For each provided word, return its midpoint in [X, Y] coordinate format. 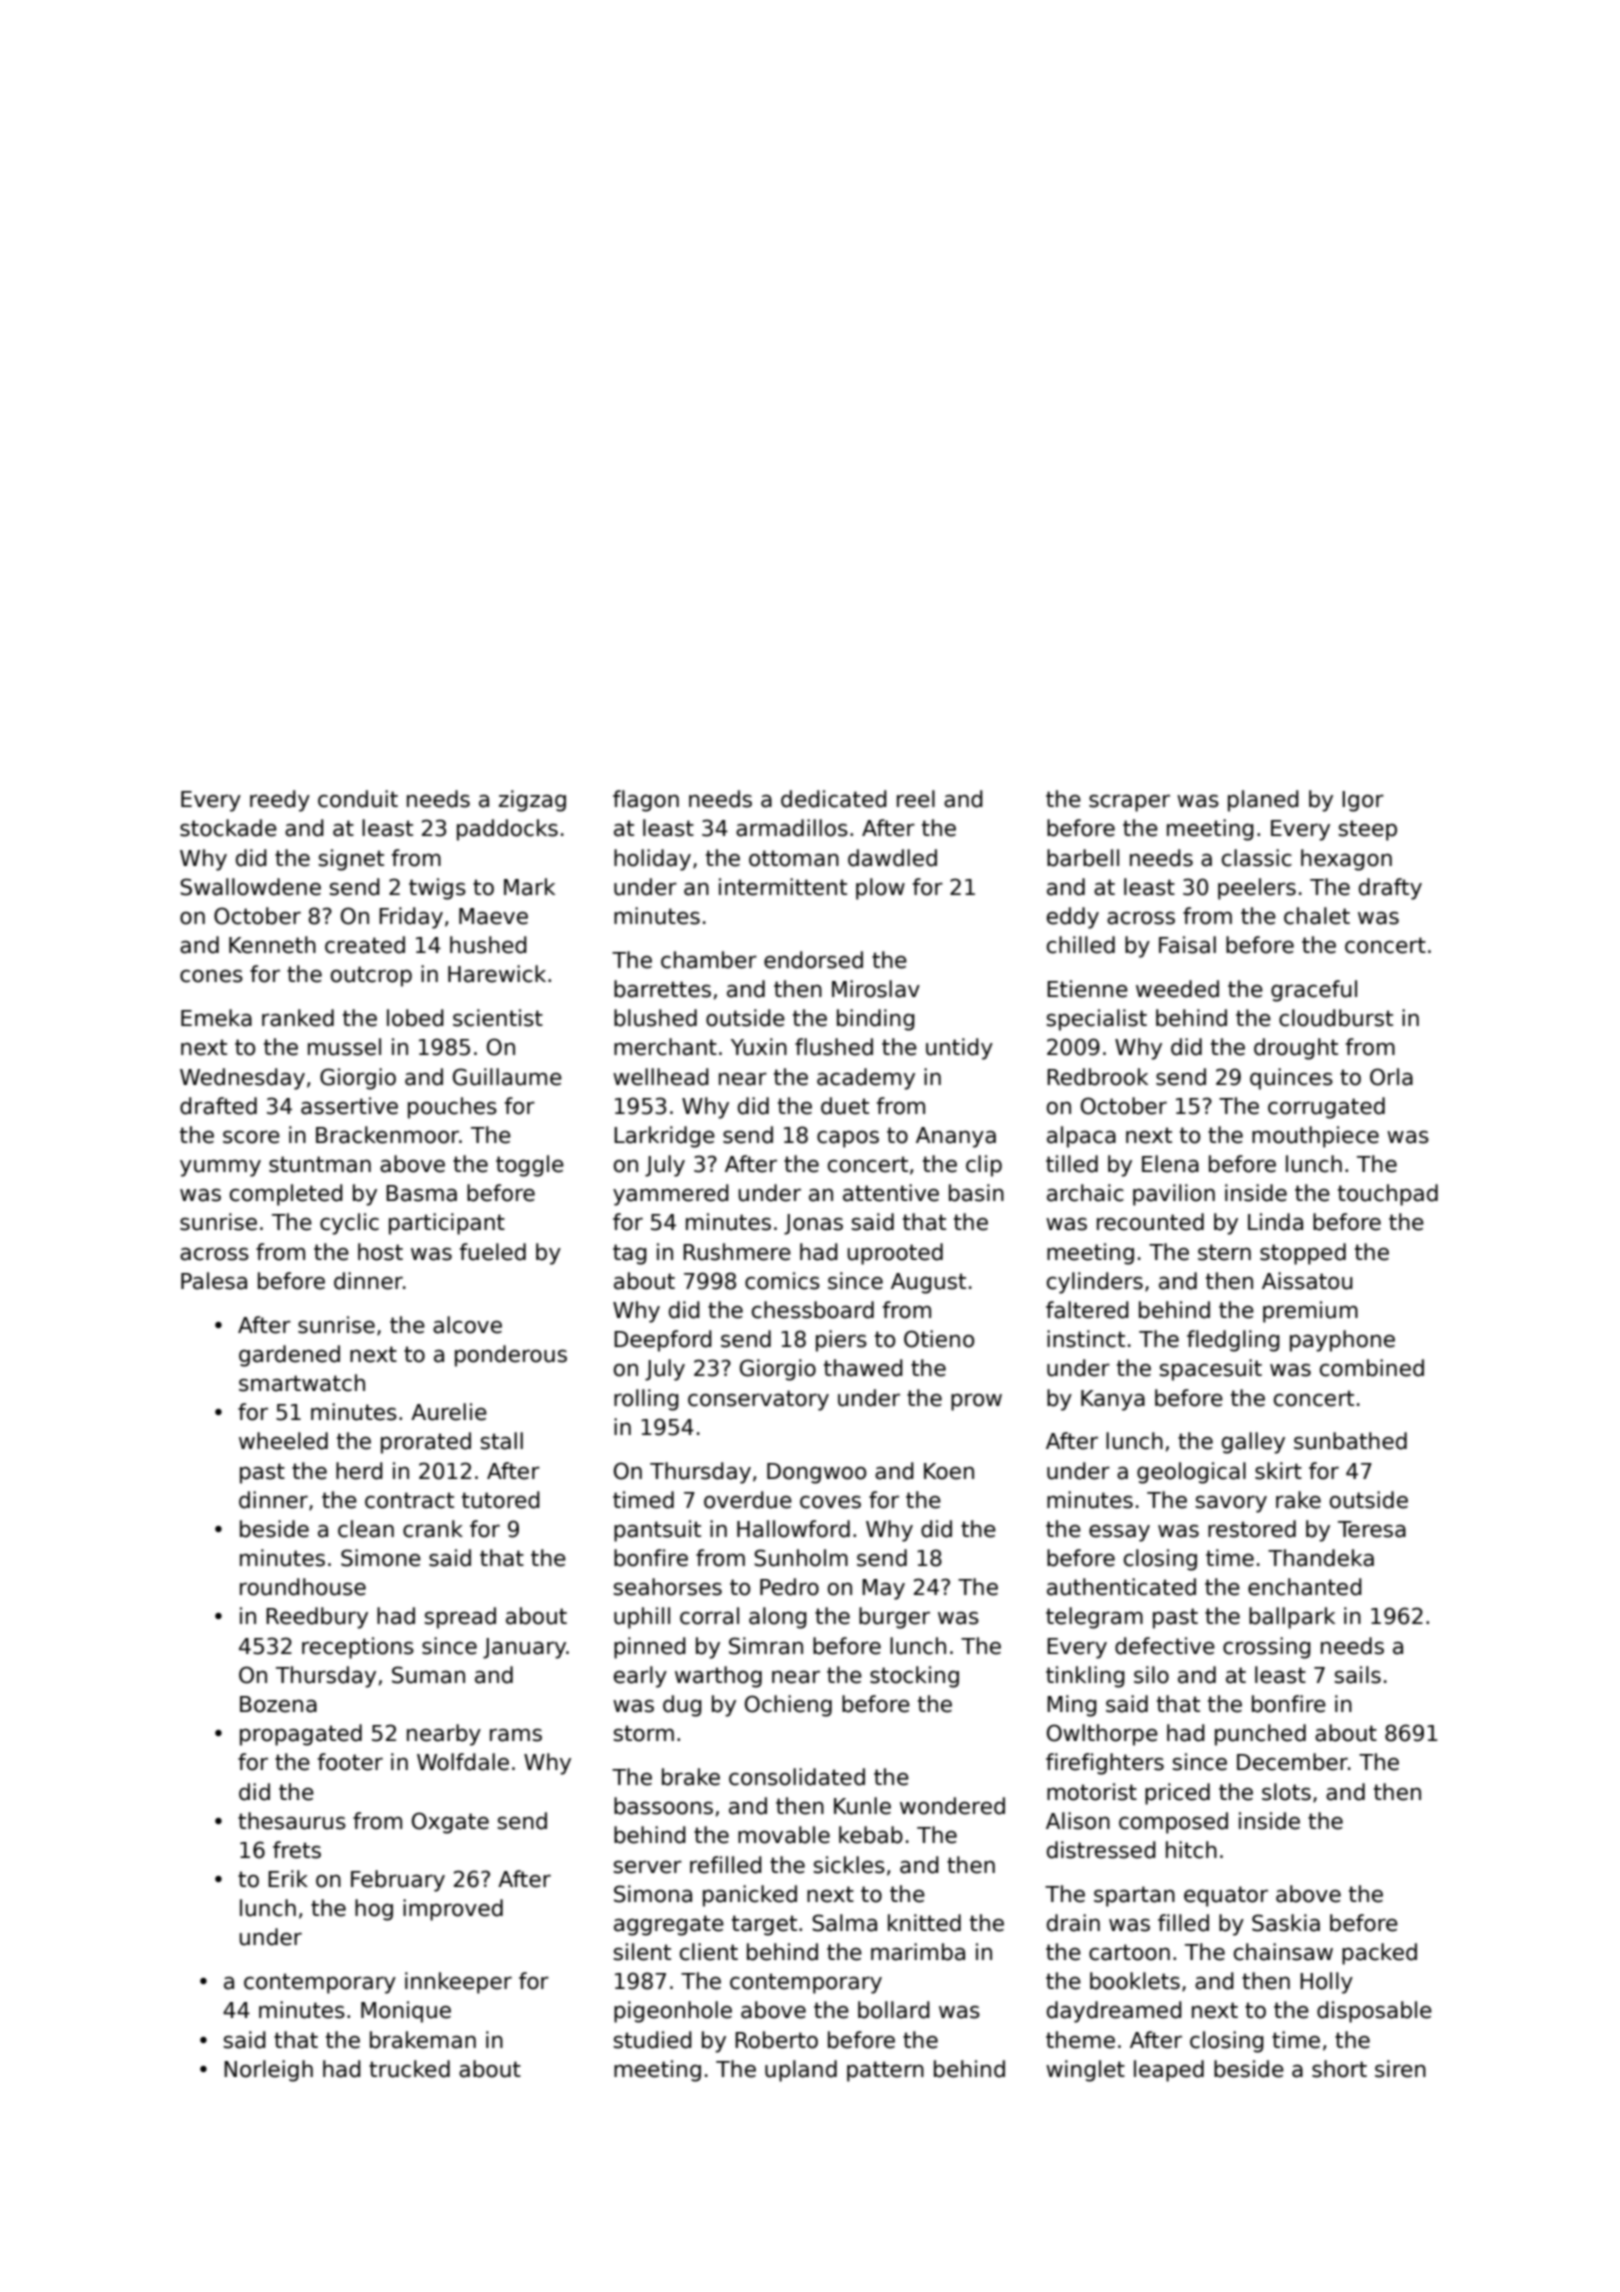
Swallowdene [250, 887]
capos [848, 1139]
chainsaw [1283, 1952]
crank [433, 1529]
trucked [409, 2069]
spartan [1134, 1896]
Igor [1363, 801]
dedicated [834, 799]
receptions [358, 1648]
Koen [949, 1471]
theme [1080, 2040]
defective [1165, 1646]
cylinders [1095, 1283]
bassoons [663, 1806]
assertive [349, 1106]
